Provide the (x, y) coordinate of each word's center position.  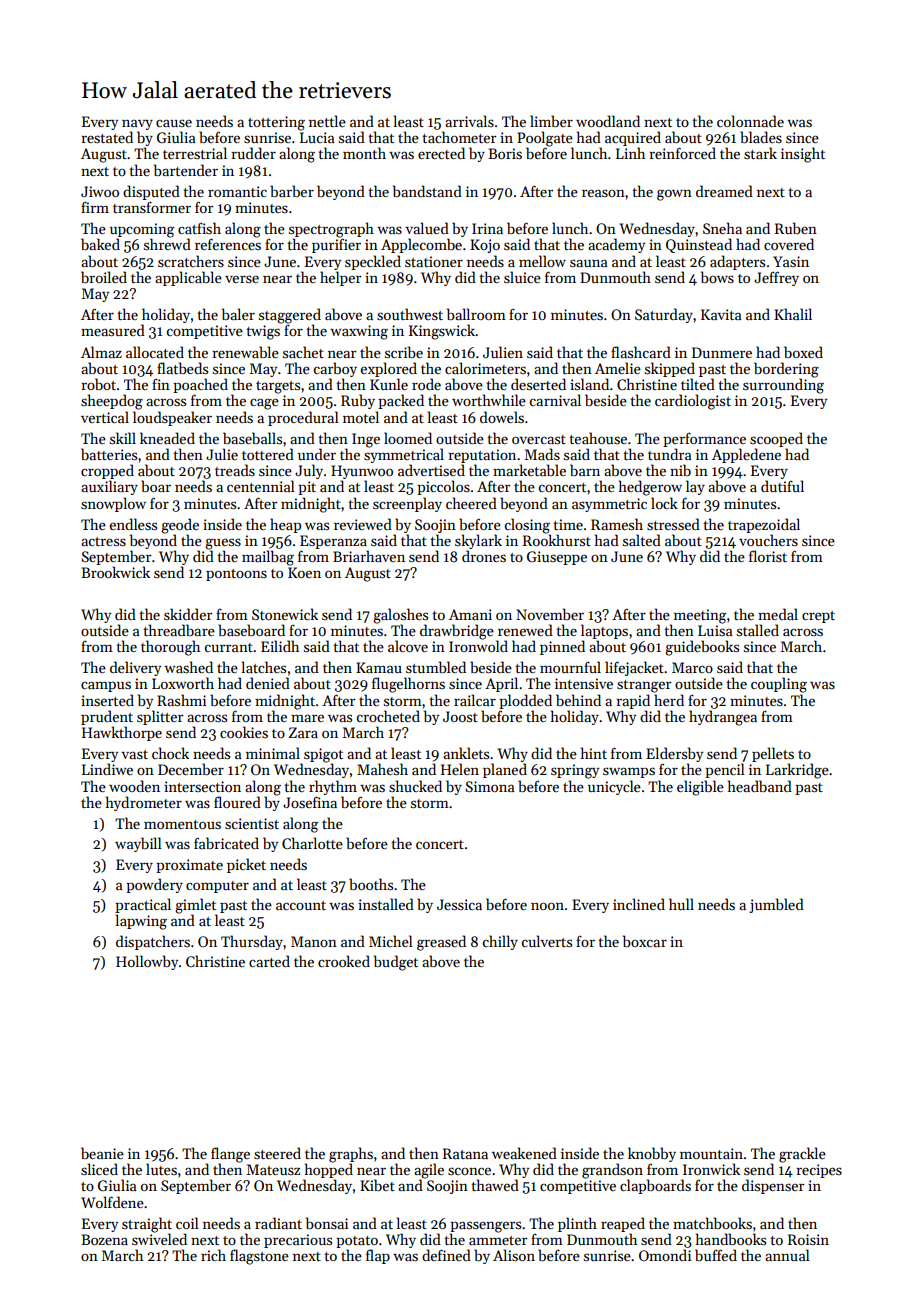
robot (98, 384)
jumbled (776, 905)
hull (681, 904)
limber (551, 121)
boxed (803, 352)
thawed (495, 1185)
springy (575, 771)
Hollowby (147, 962)
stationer (434, 261)
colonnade (750, 121)
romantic (237, 191)
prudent (107, 717)
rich (213, 1255)
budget (396, 963)
